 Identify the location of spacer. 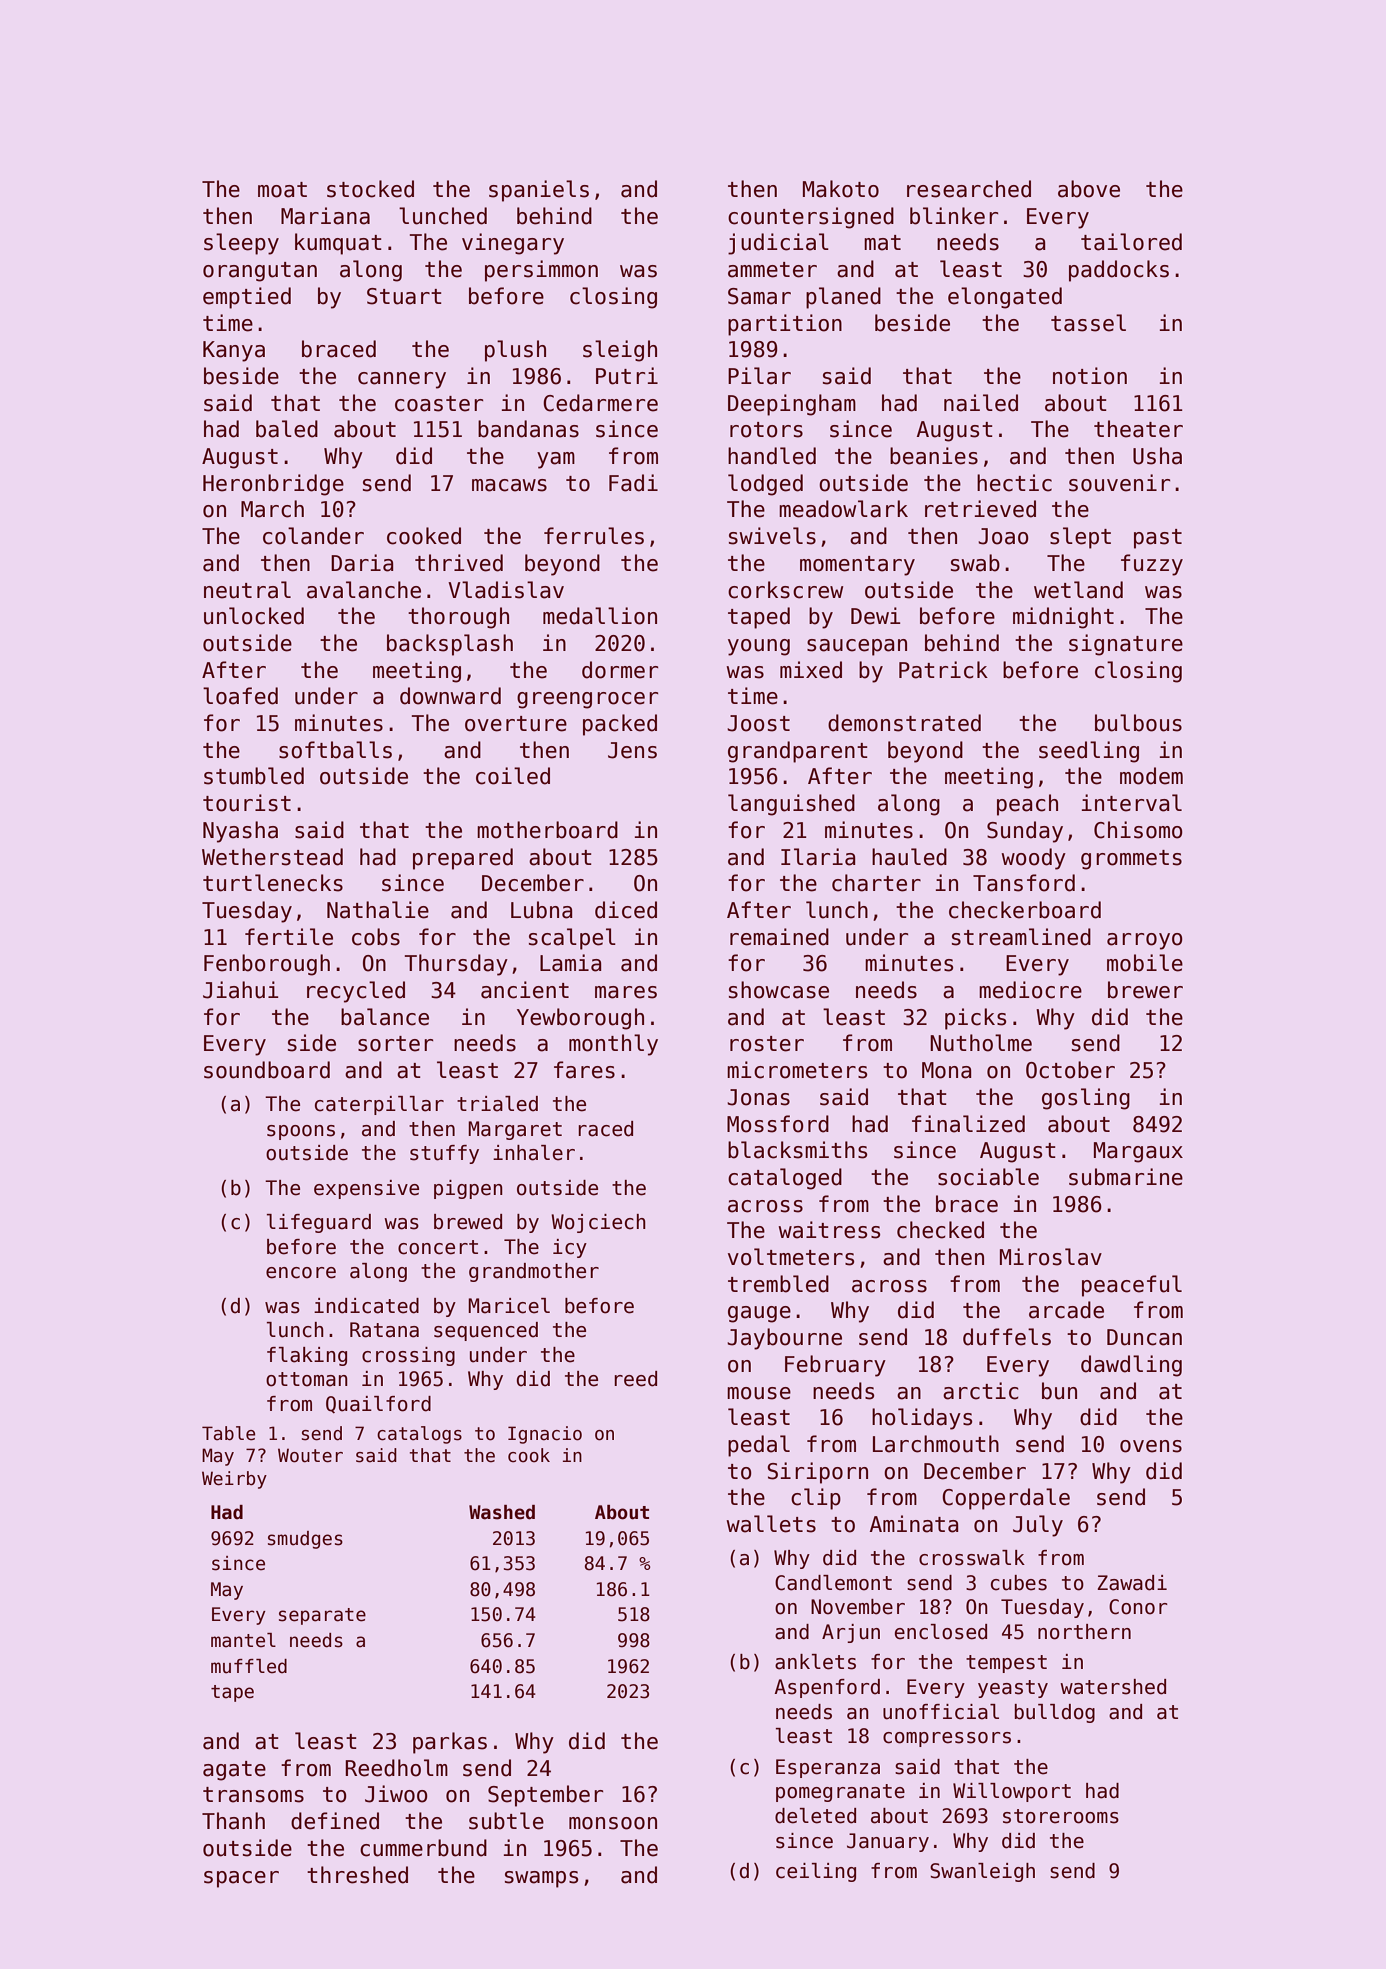
(241, 1879).
